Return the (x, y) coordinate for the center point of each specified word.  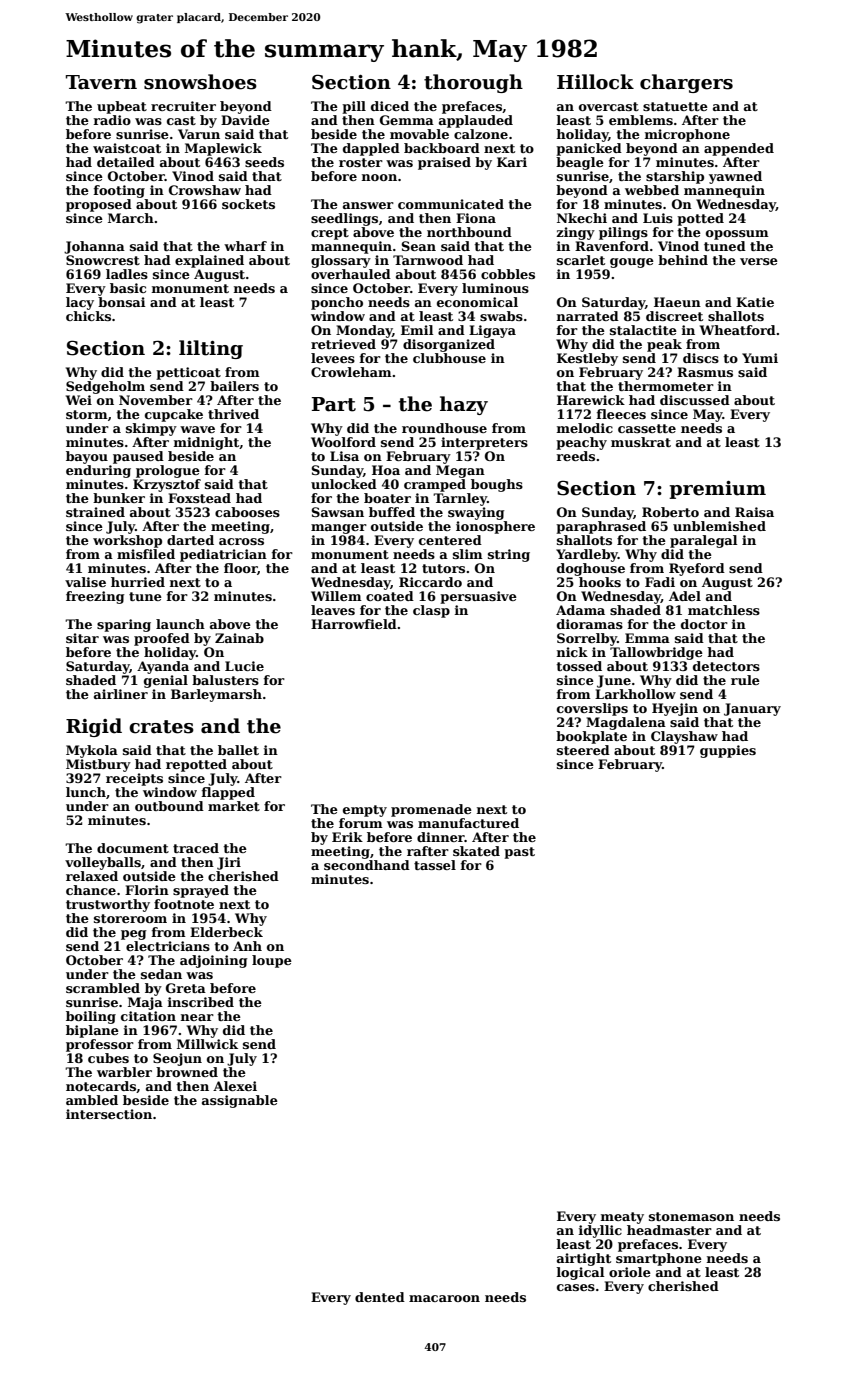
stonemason (691, 1216)
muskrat (641, 442)
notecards (101, 1086)
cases (576, 1287)
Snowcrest (103, 260)
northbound (469, 232)
